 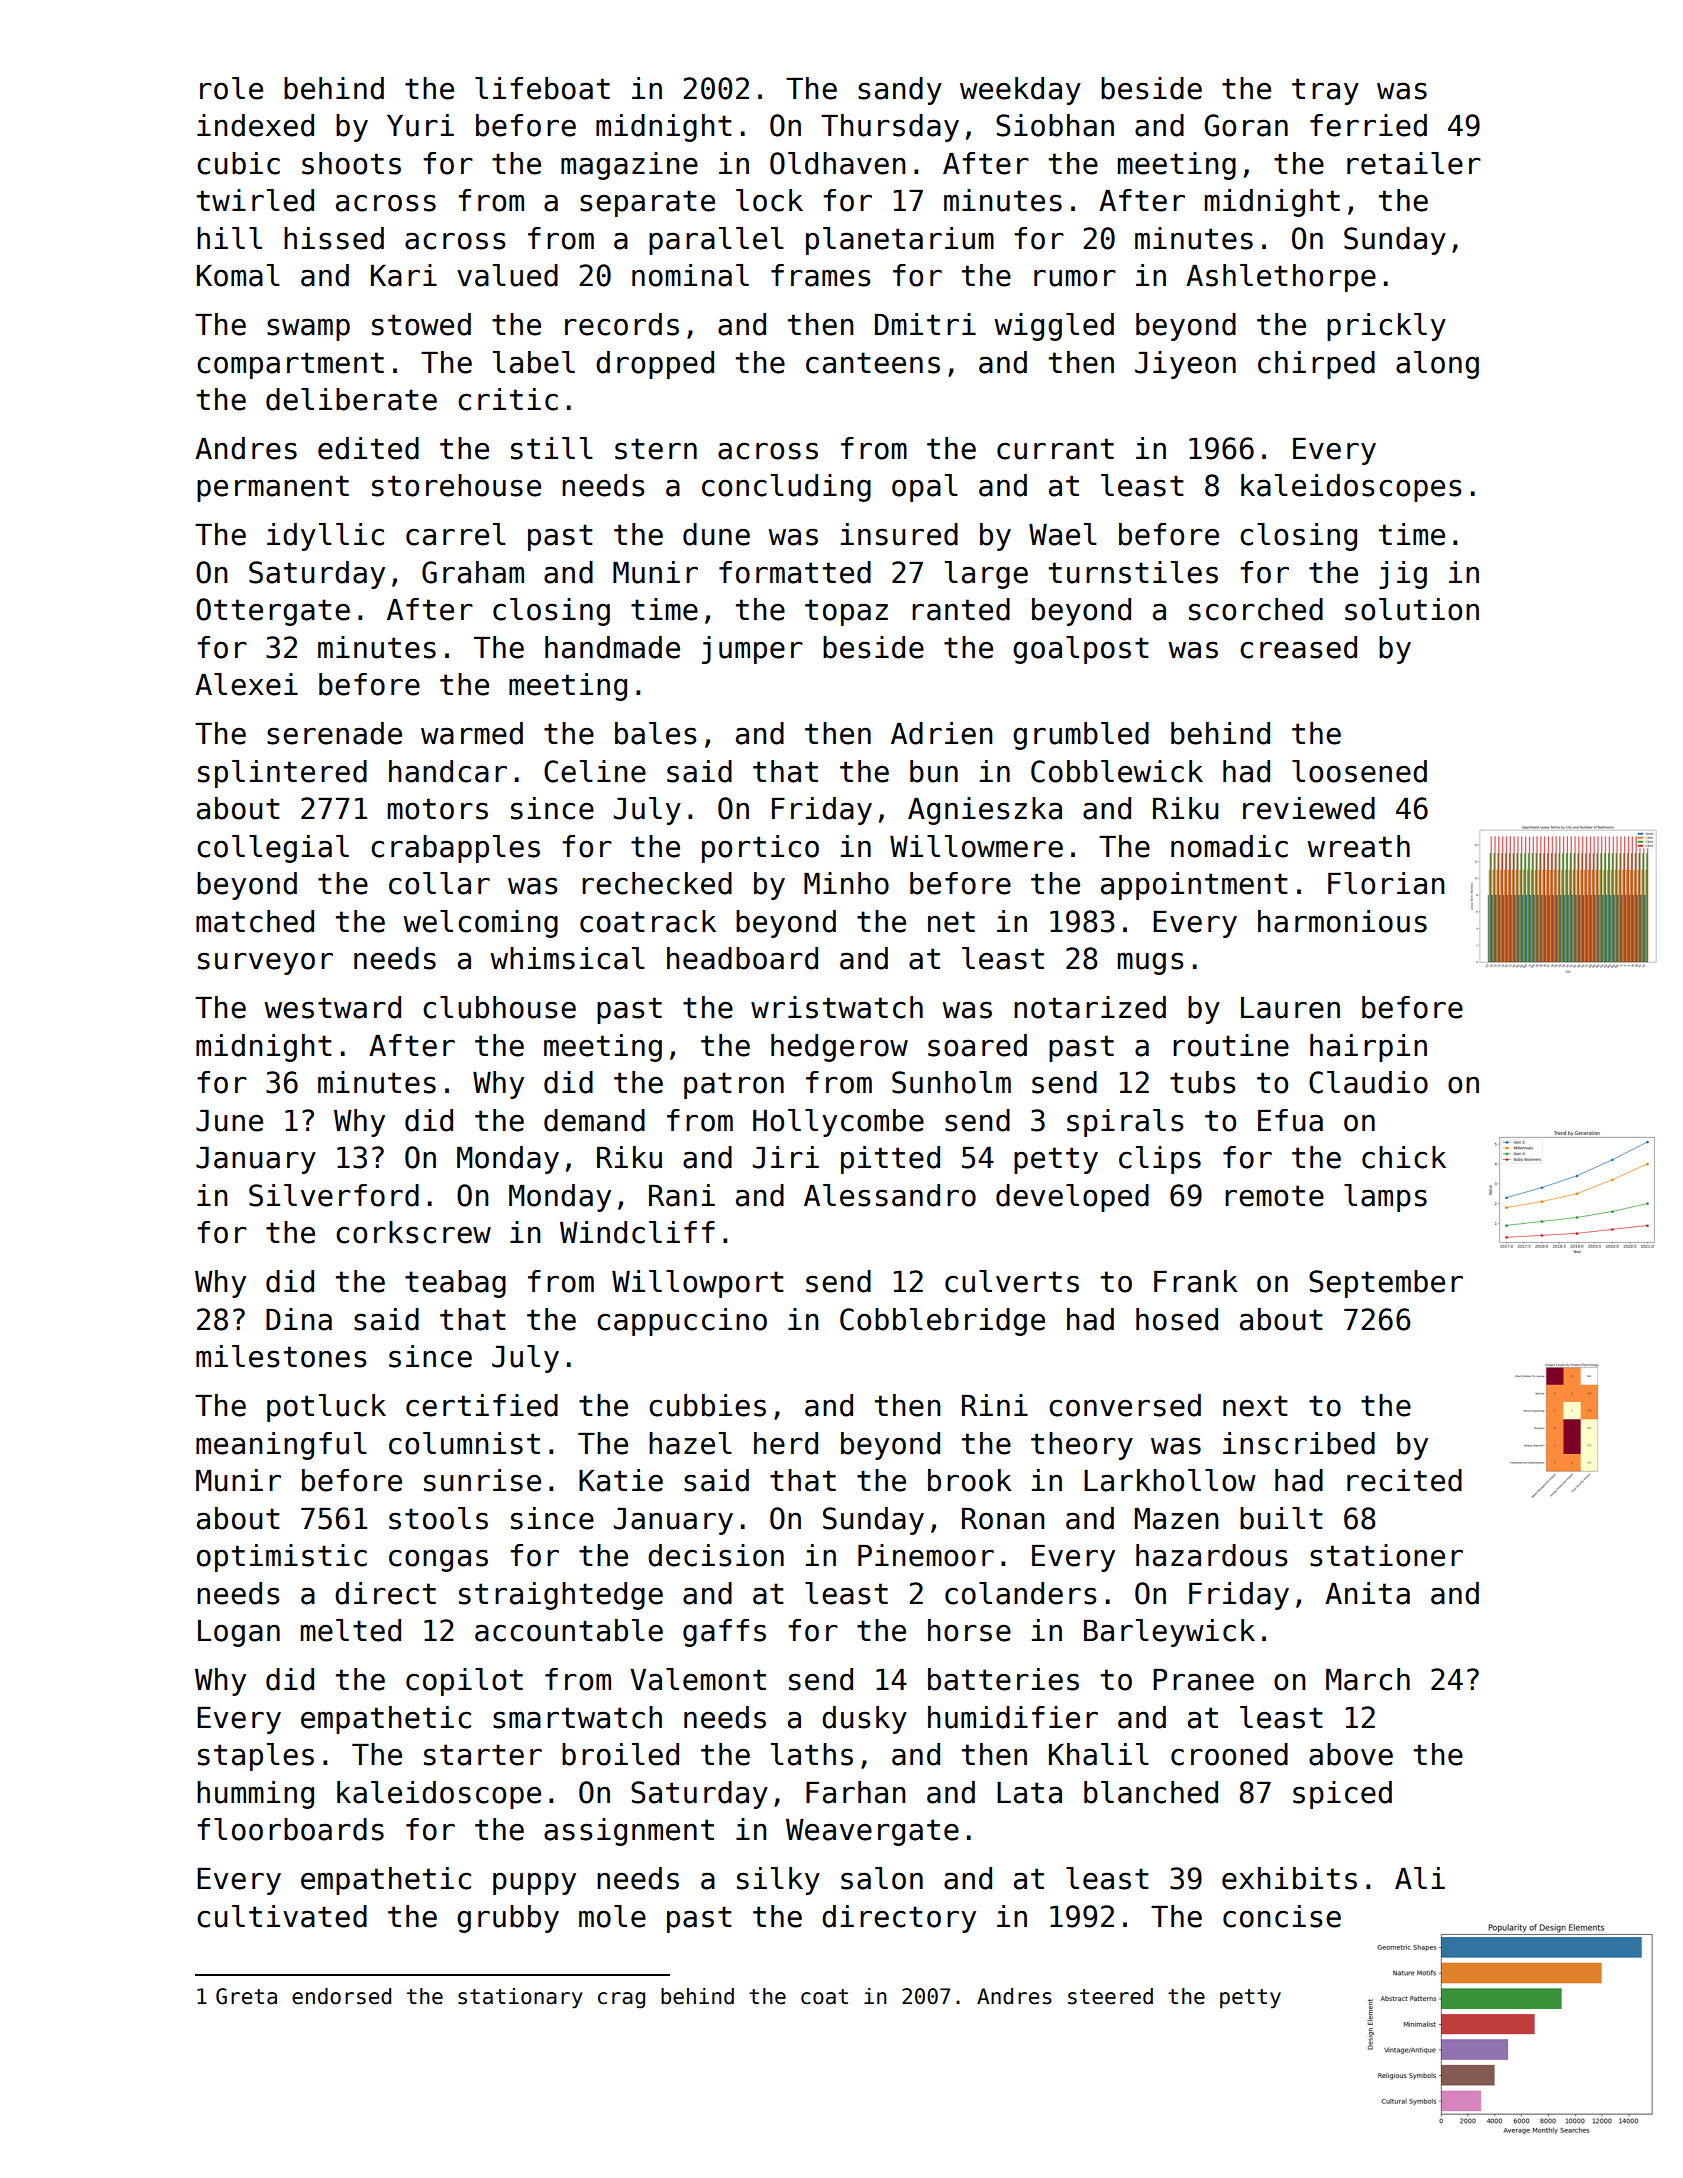 I want to click on planetarium, so click(x=900, y=241).
